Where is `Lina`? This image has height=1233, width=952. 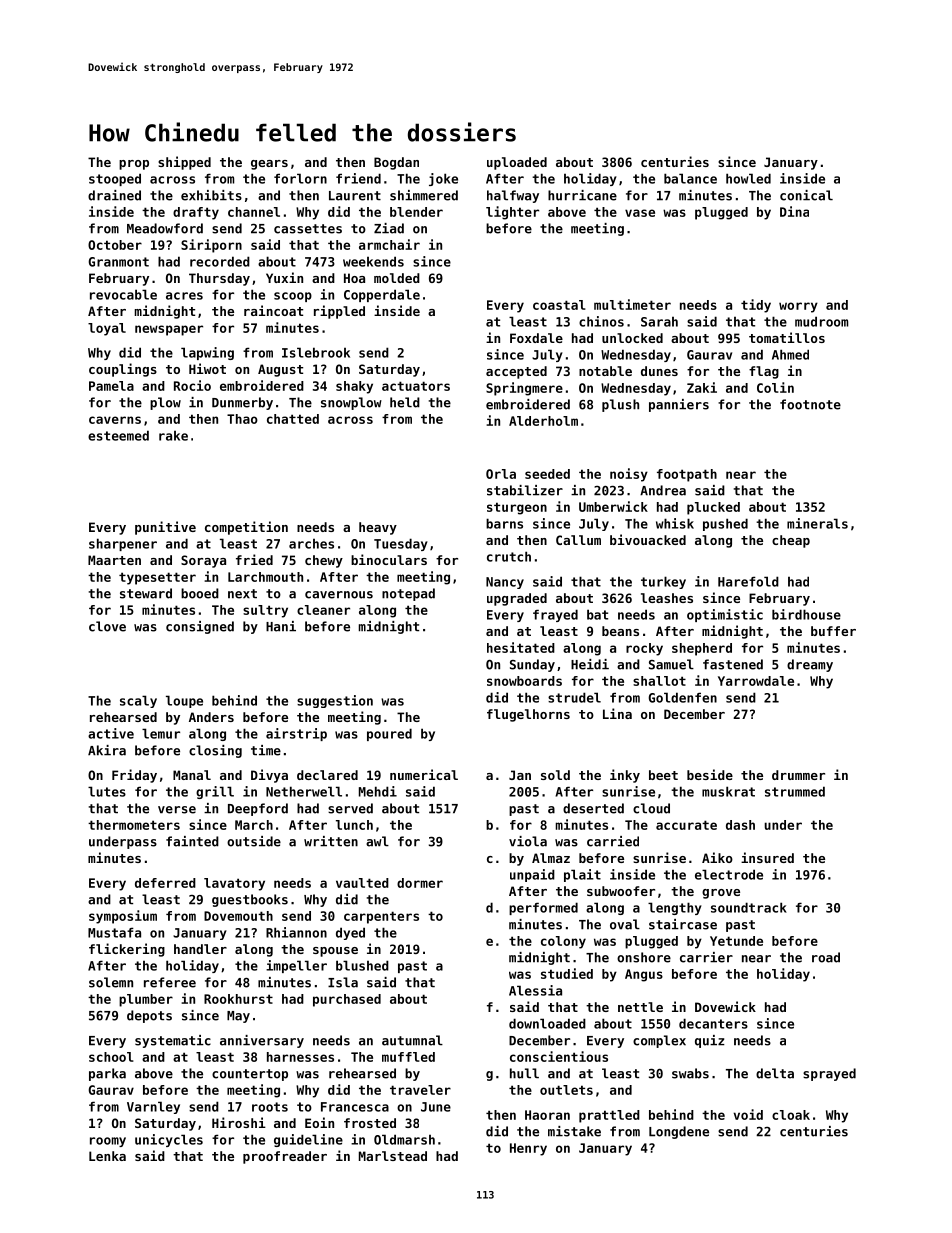 Lina is located at coordinates (617, 713).
